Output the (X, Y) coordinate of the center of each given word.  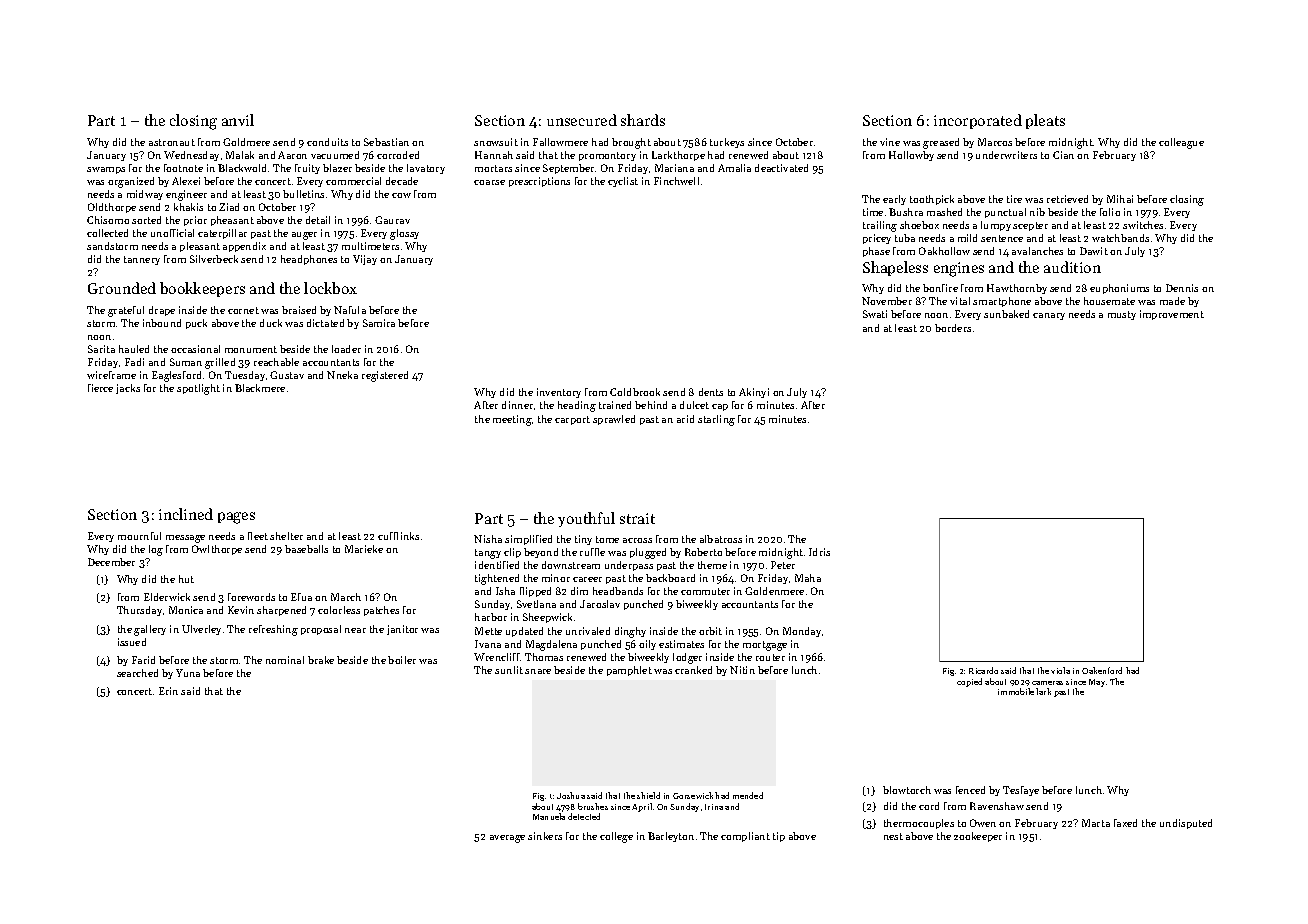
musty (1122, 315)
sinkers (545, 836)
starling (716, 420)
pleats (1045, 121)
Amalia (734, 168)
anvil (238, 120)
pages (236, 518)
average (507, 839)
